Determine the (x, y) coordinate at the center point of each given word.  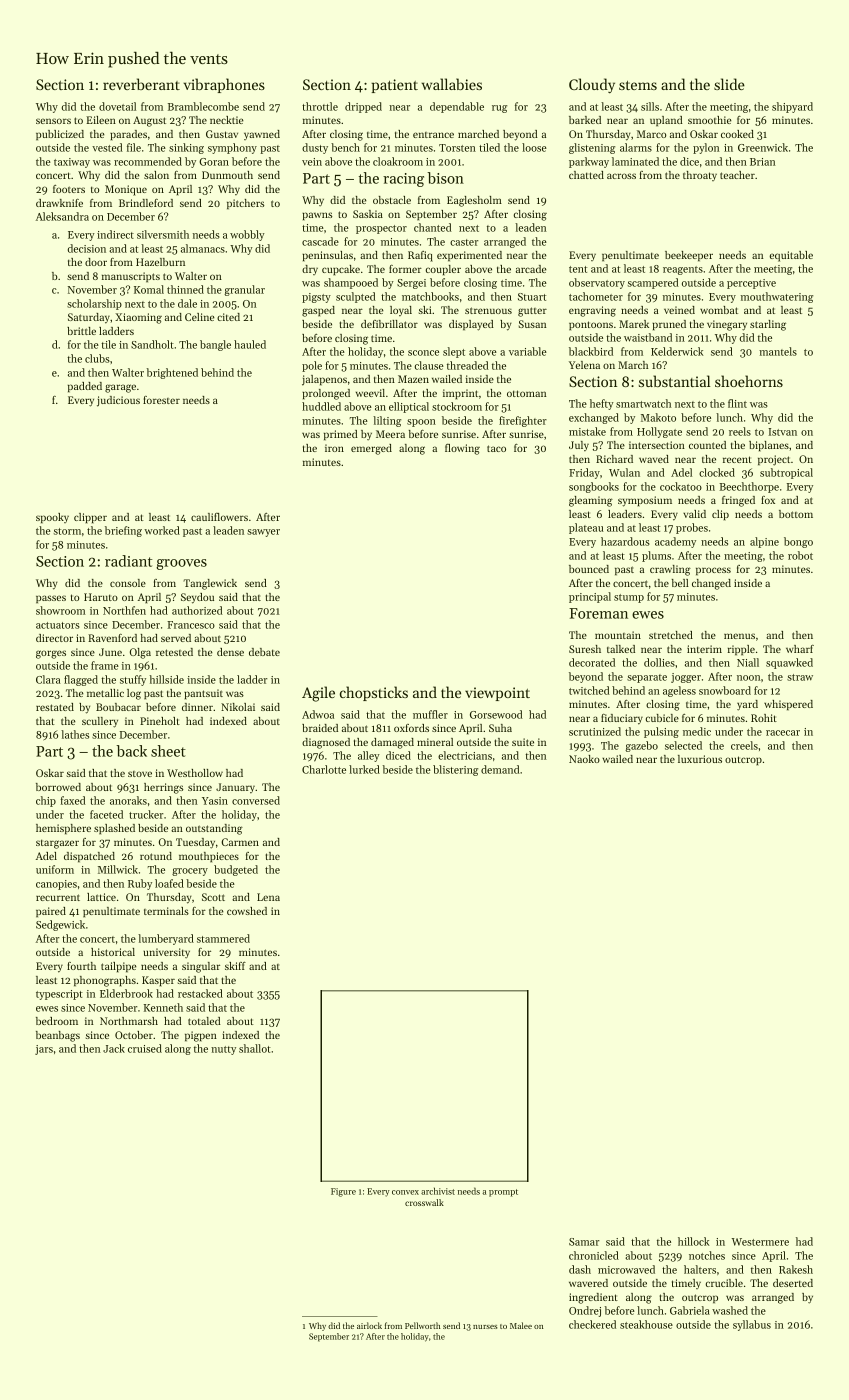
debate (264, 652)
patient (394, 86)
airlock (369, 1325)
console (128, 583)
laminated (635, 161)
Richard (614, 459)
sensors (53, 121)
